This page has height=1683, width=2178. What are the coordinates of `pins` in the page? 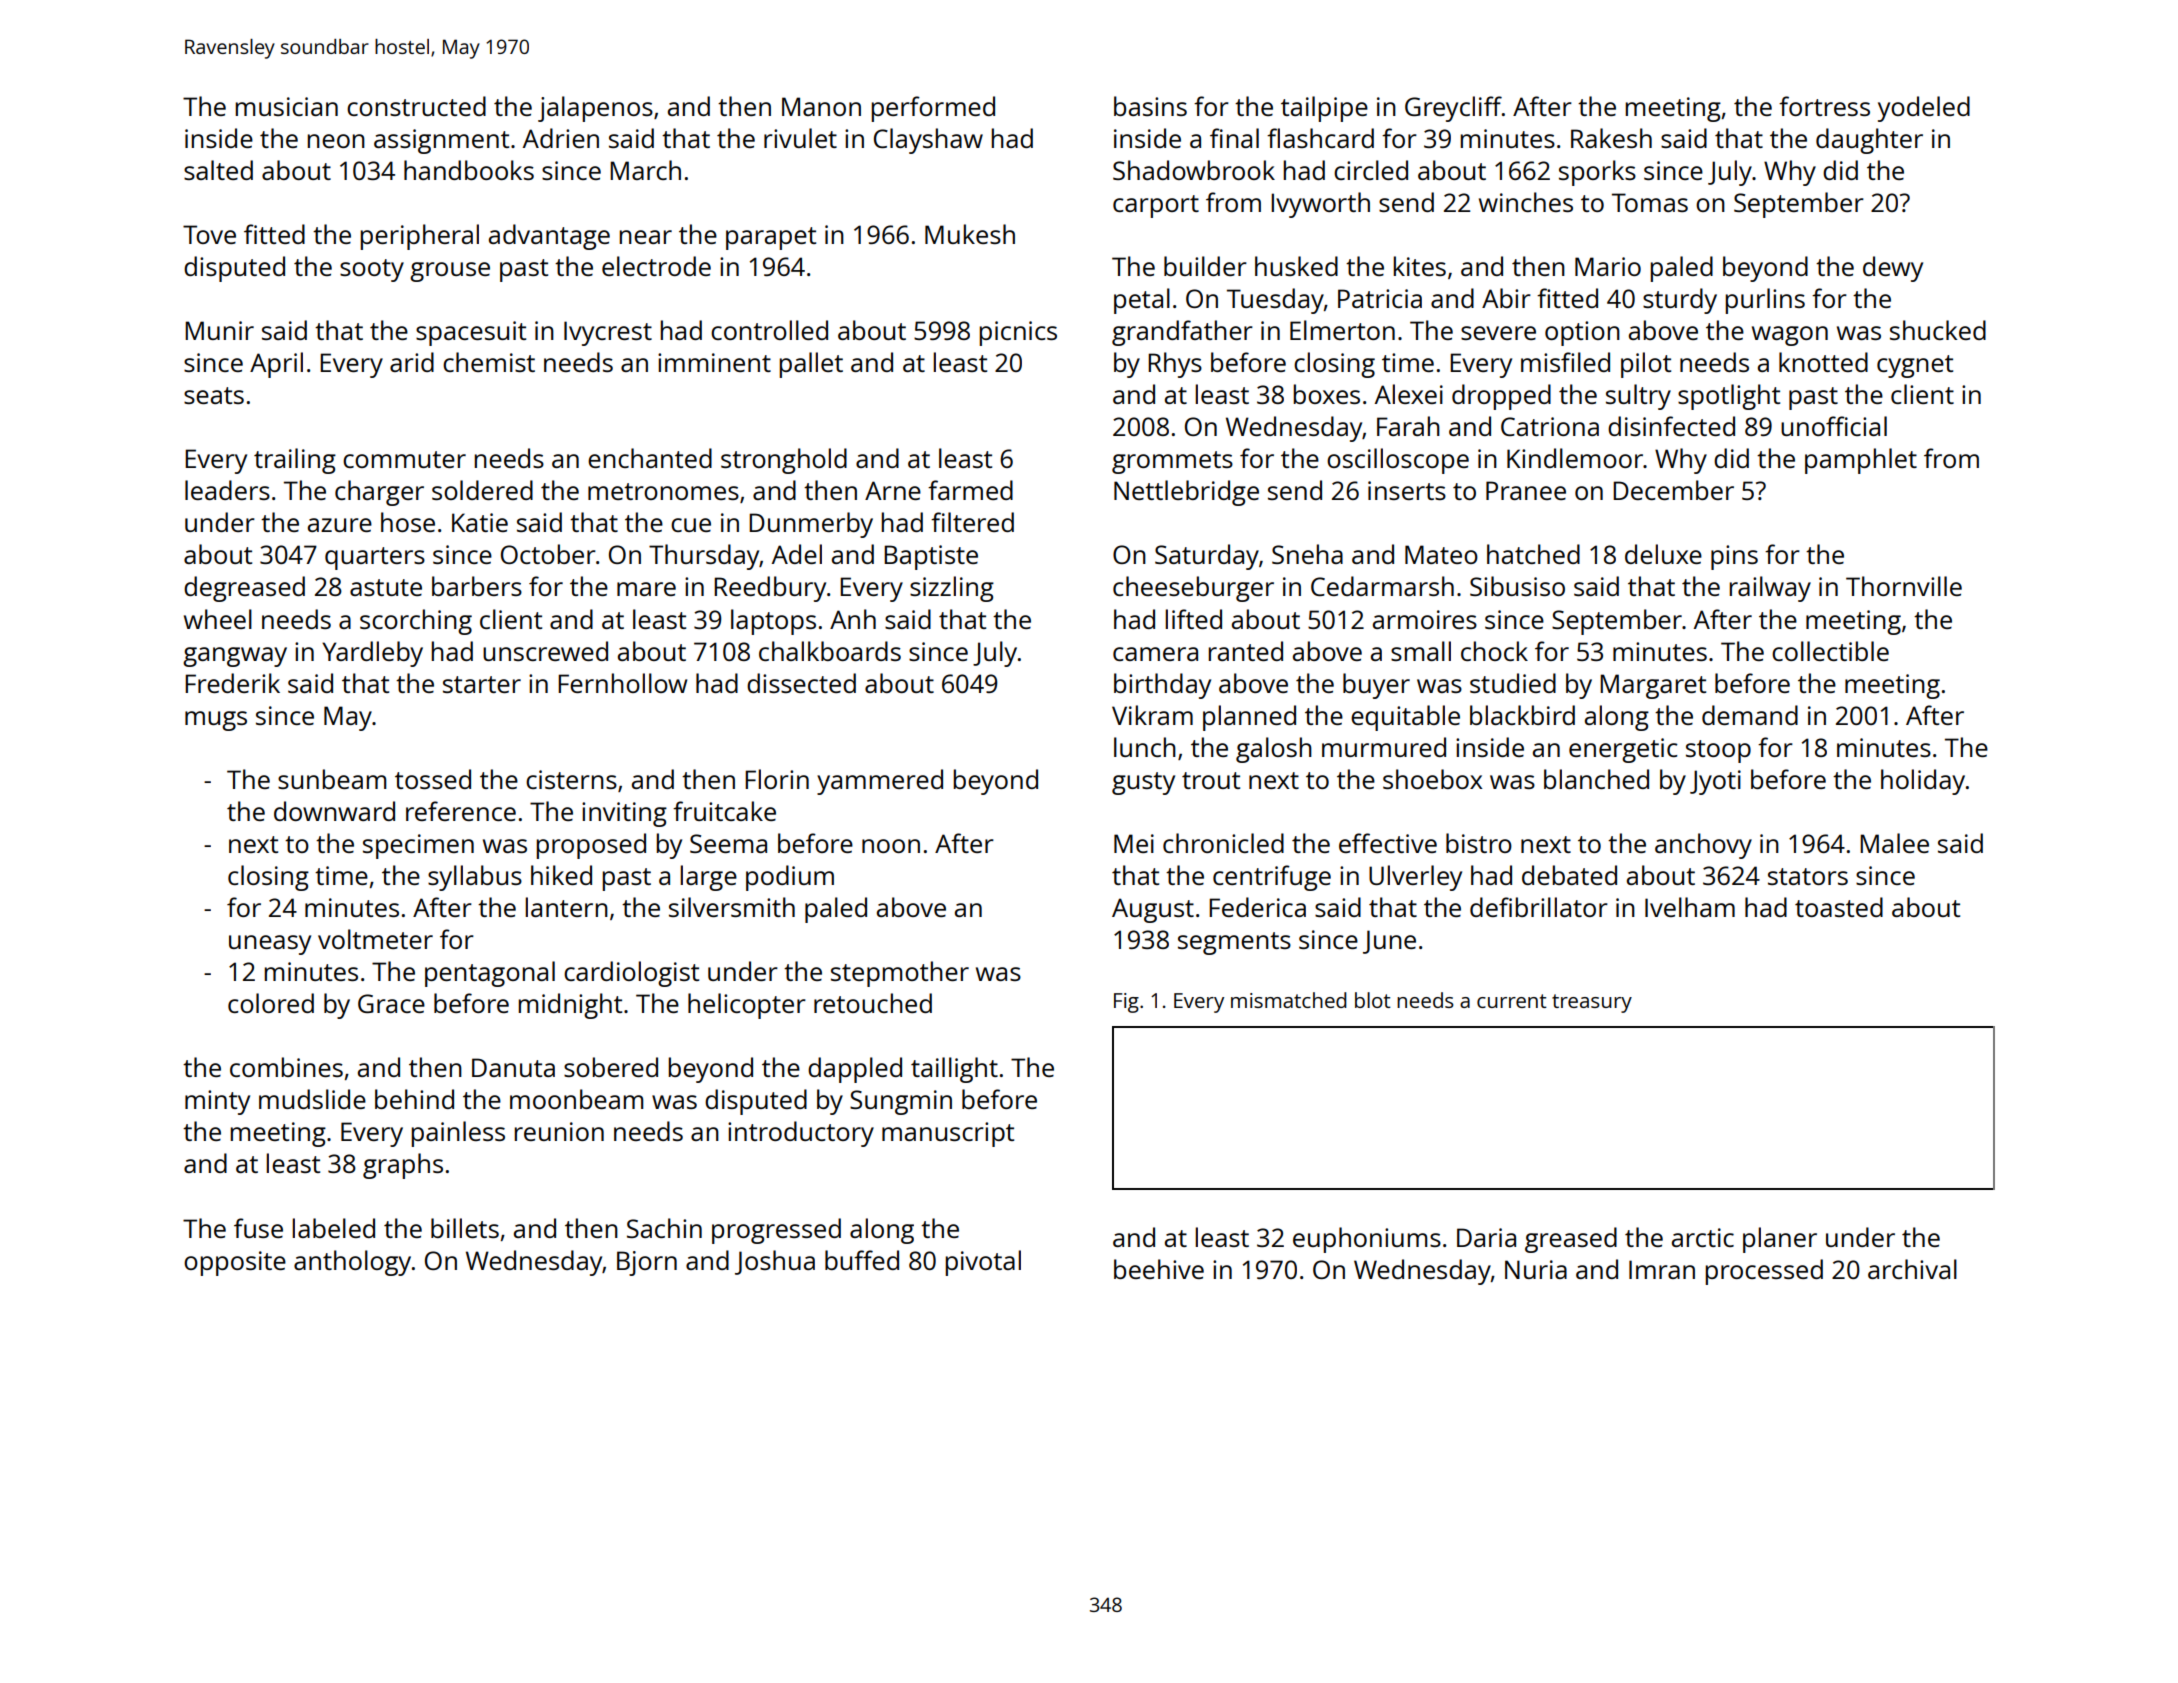 It's located at (1734, 557).
